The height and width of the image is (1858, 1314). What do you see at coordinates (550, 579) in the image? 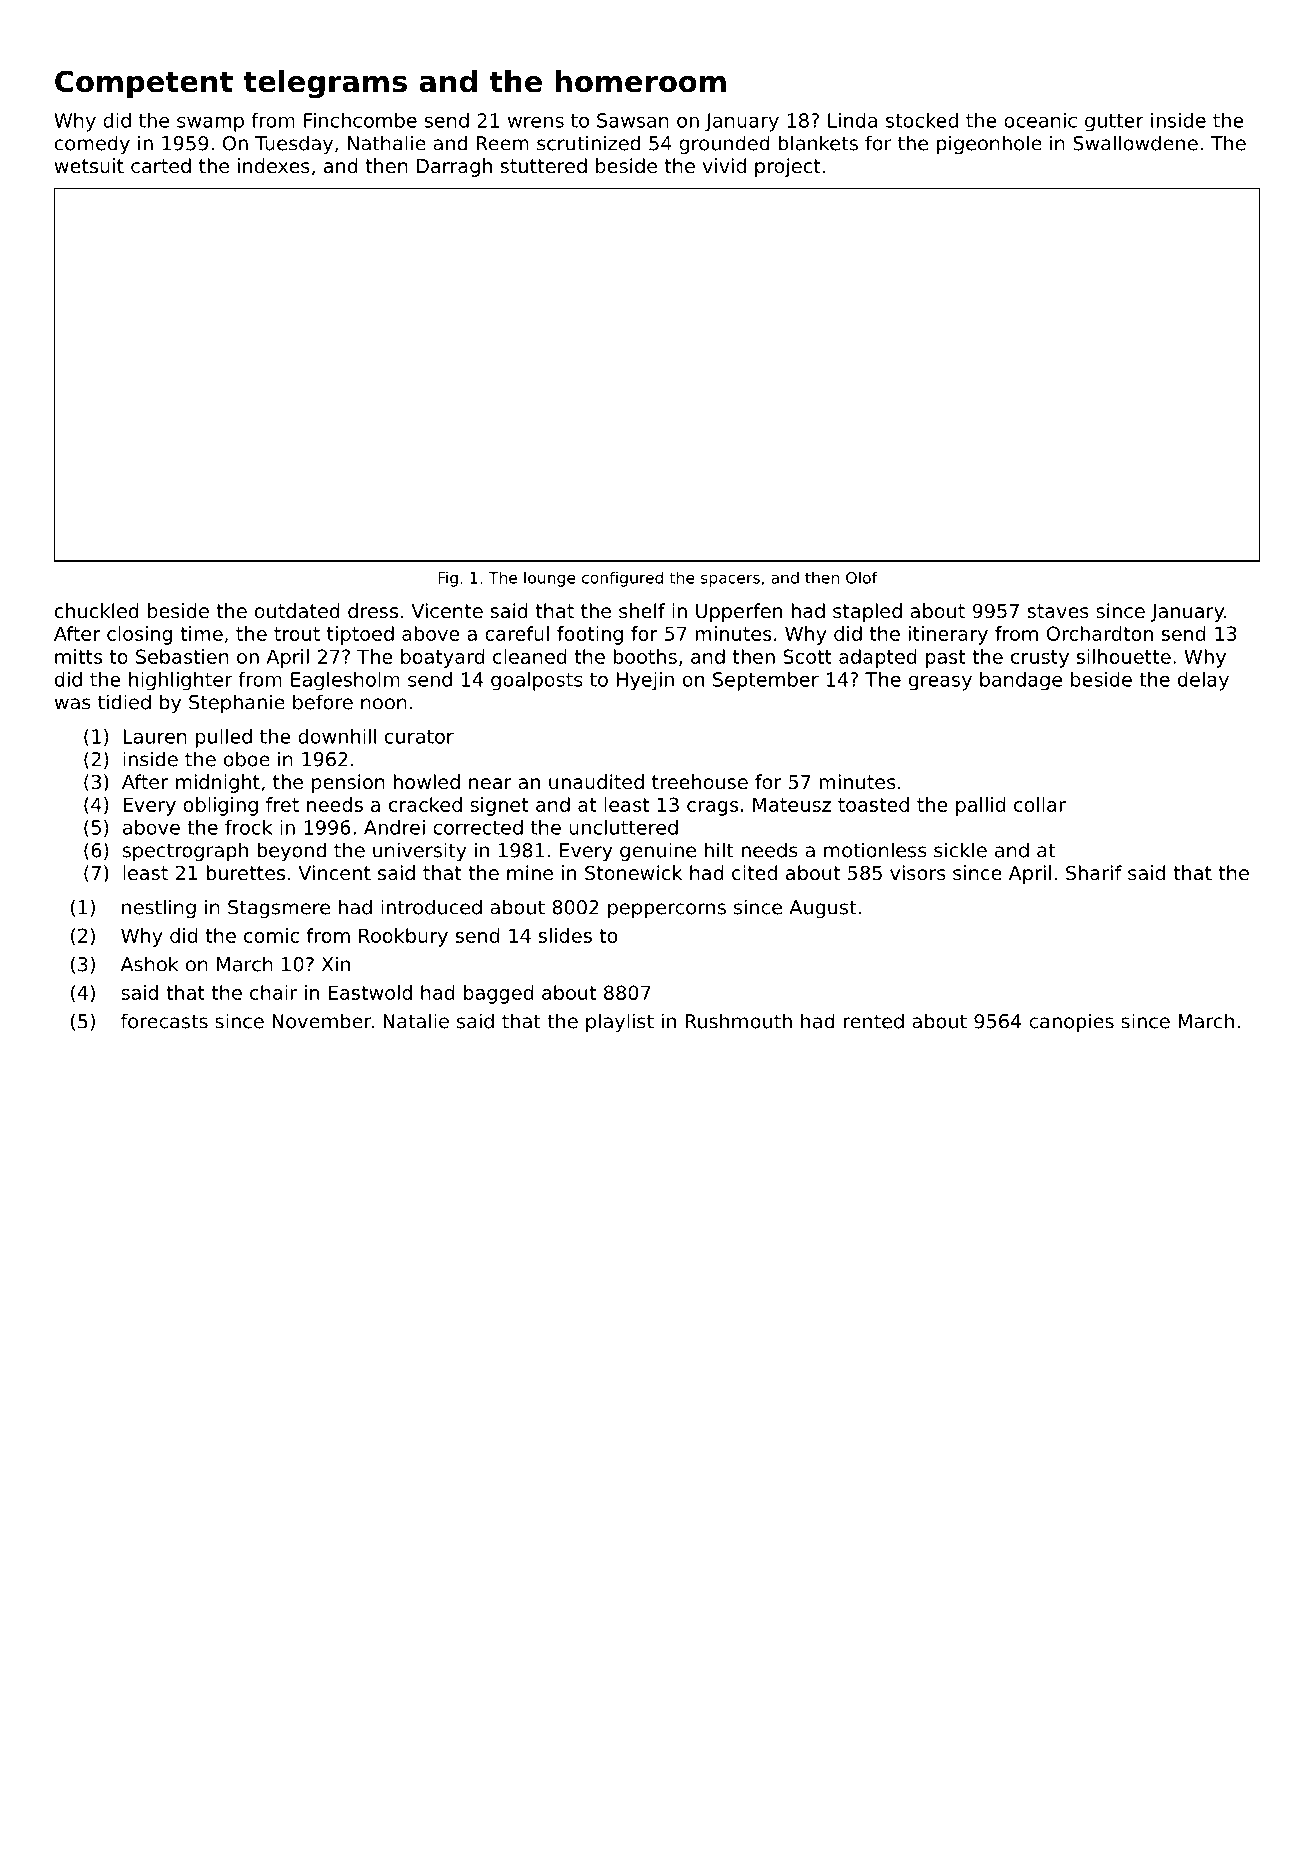
I see `lounge` at bounding box center [550, 579].
